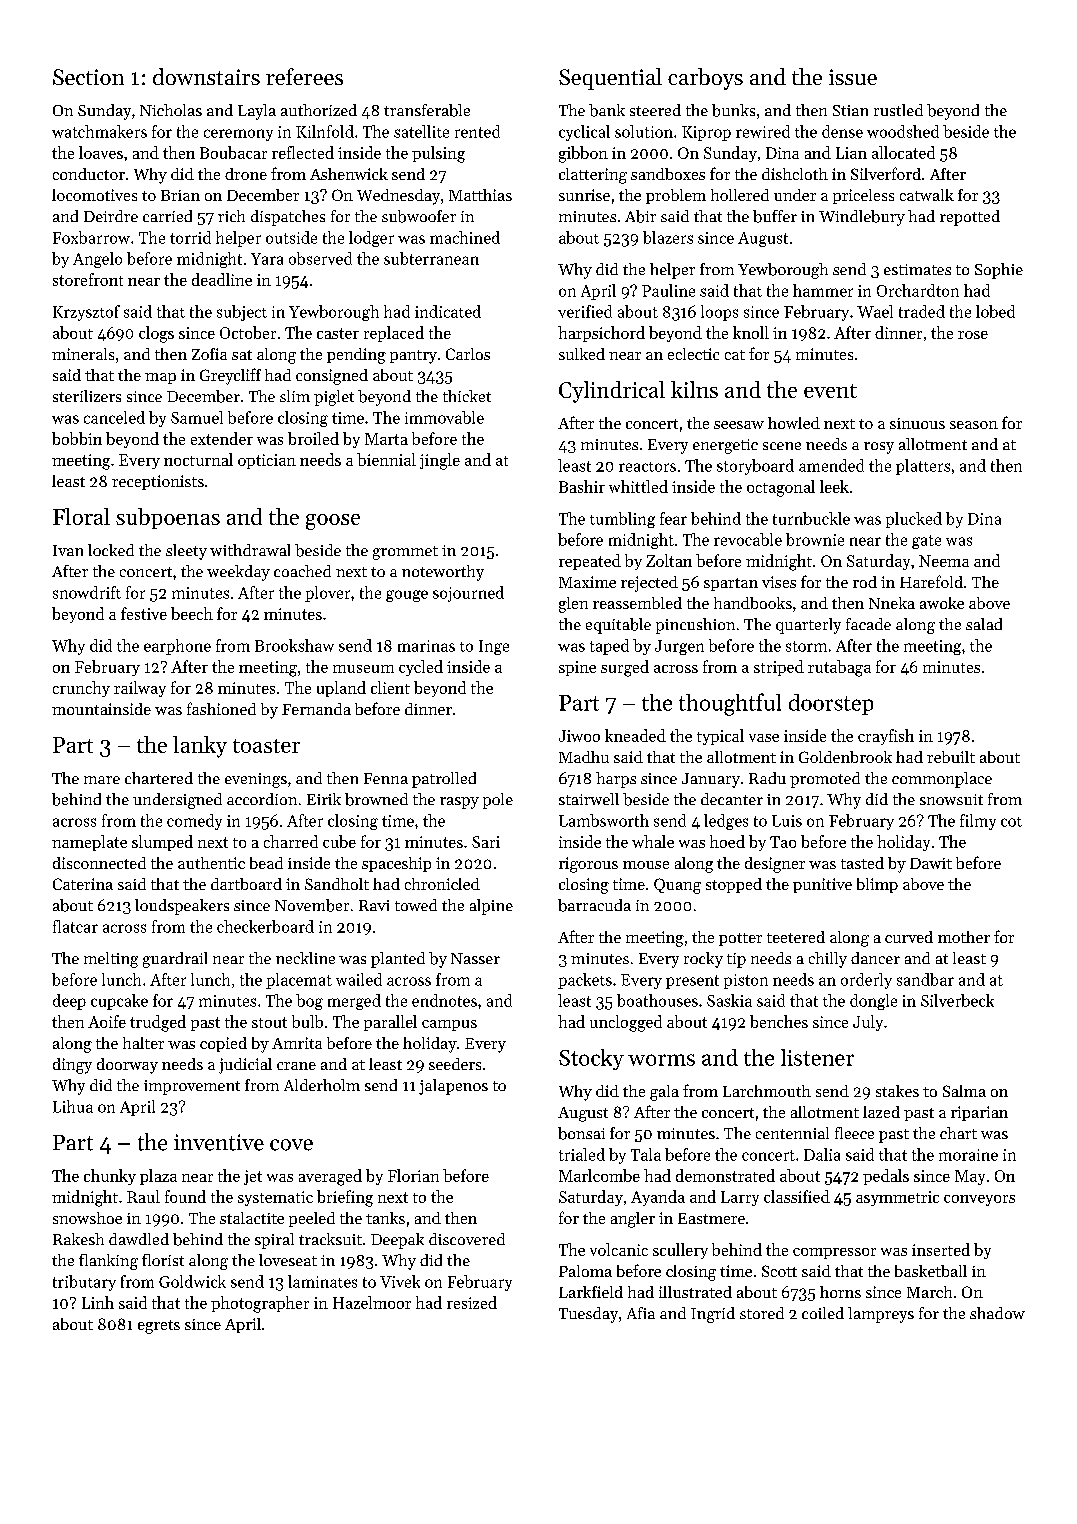 Image resolution: width=1077 pixels, height=1524 pixels. What do you see at coordinates (486, 842) in the screenshot?
I see `Sari` at bounding box center [486, 842].
